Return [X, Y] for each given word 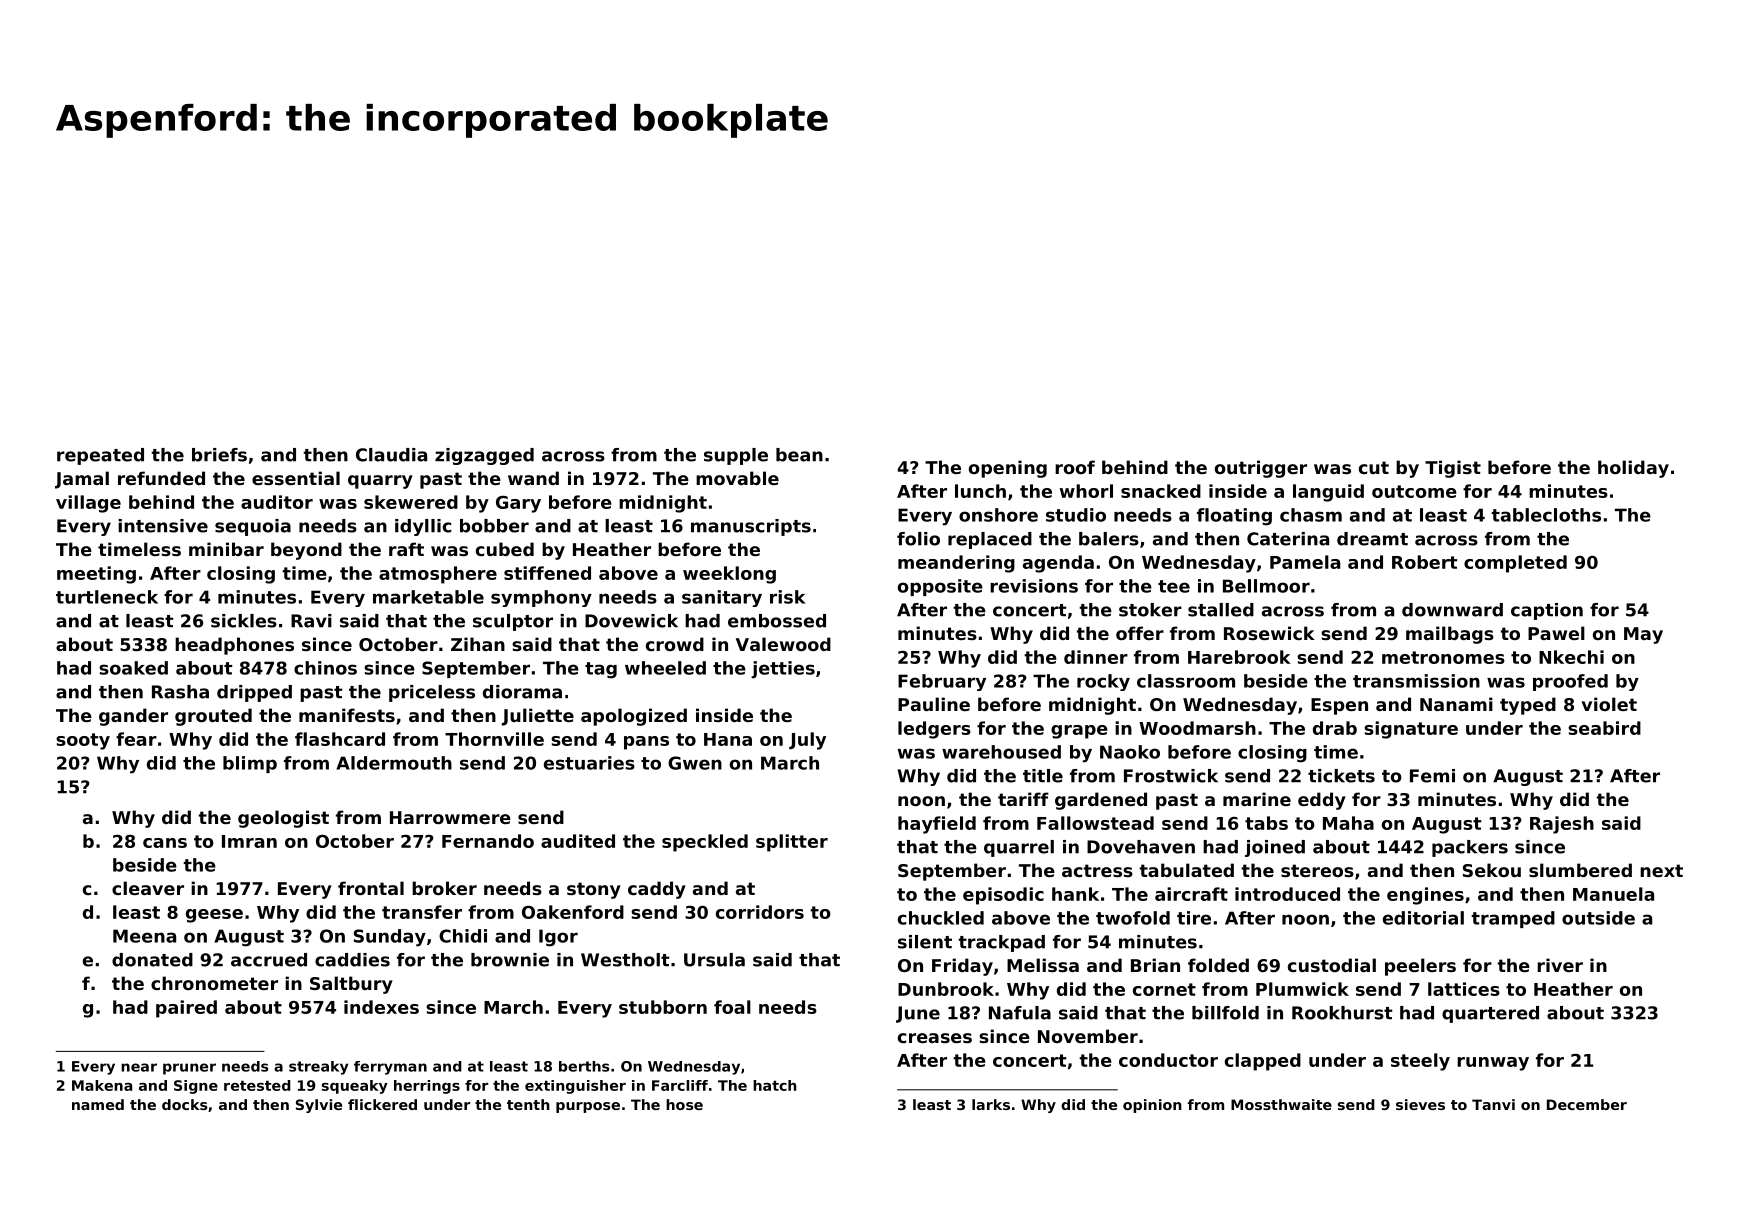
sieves [1420, 1104]
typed [1528, 706]
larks [991, 1104]
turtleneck [107, 597]
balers [1109, 539]
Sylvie [319, 1106]
